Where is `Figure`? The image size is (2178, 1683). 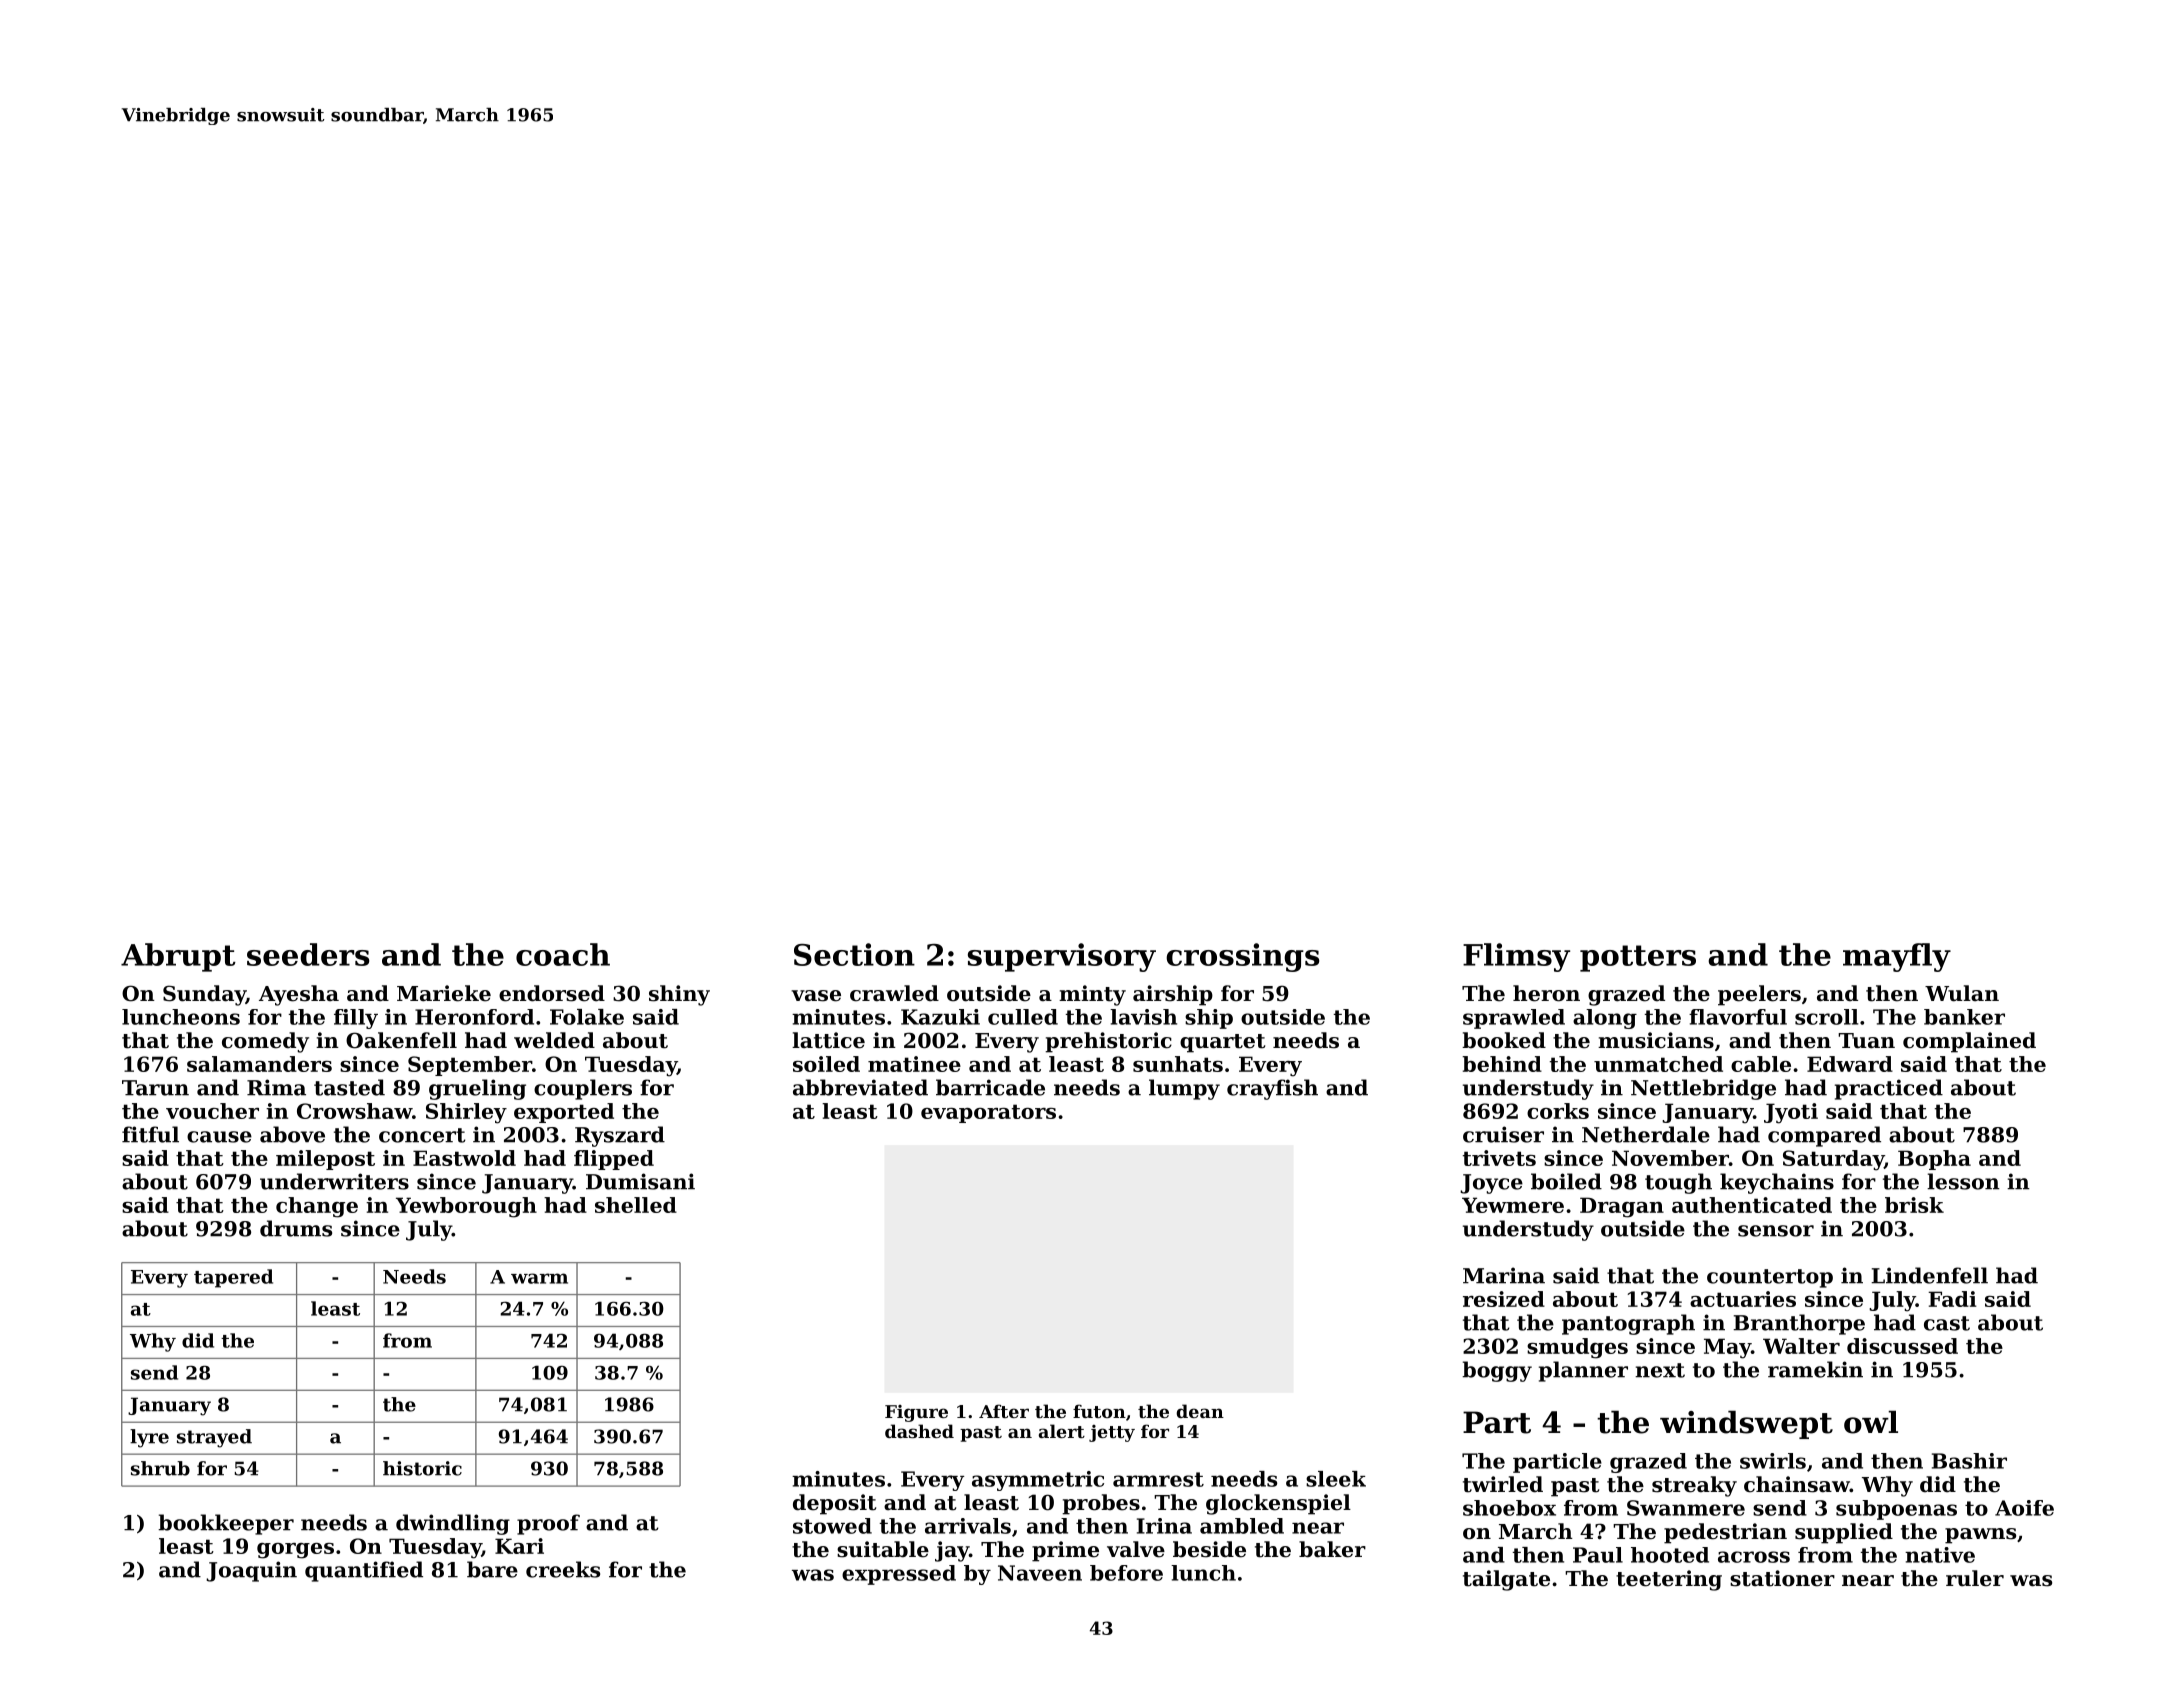
Figure is located at coordinates (916, 1413).
